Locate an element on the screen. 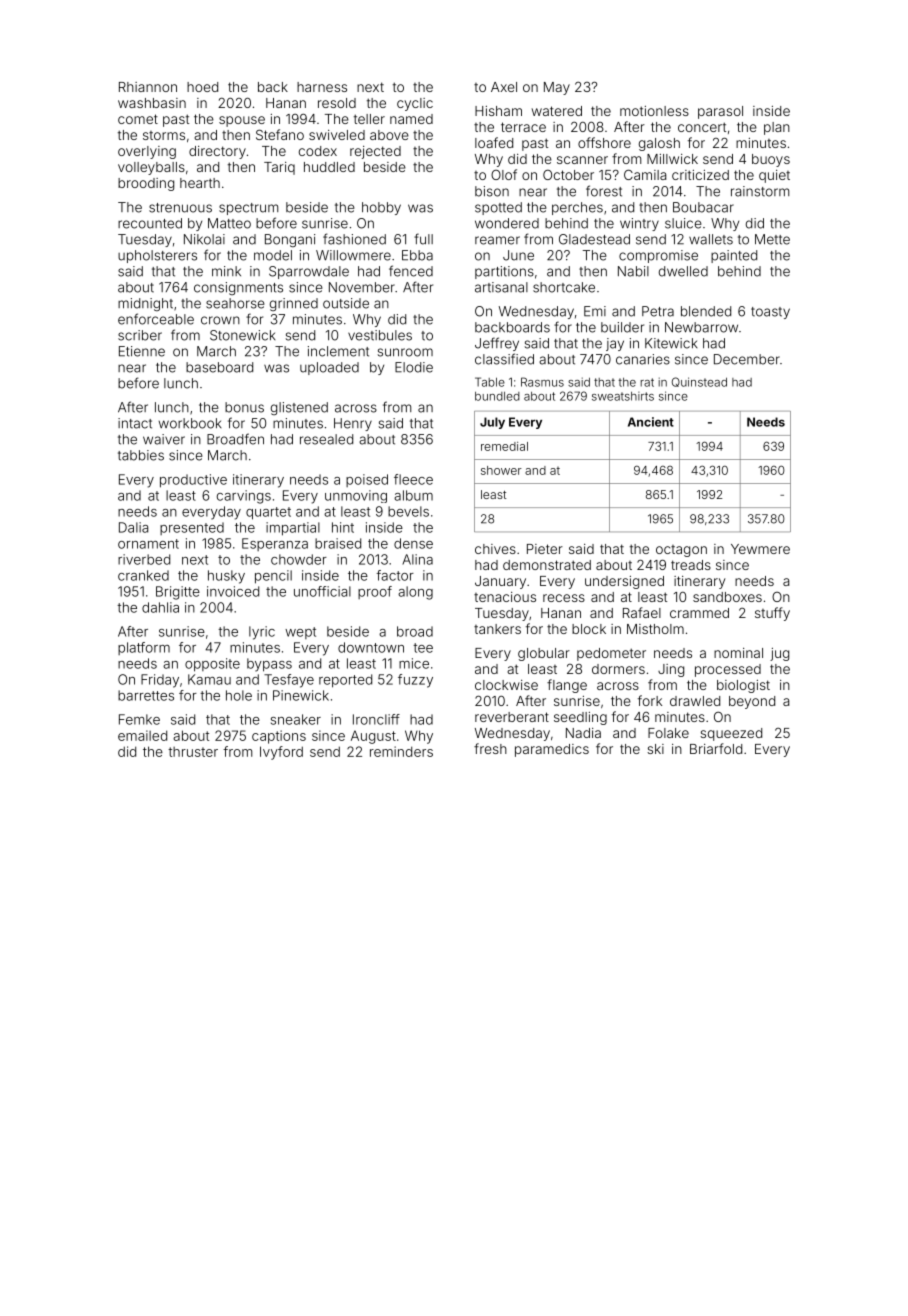 Image resolution: width=908 pixels, height=1316 pixels. May is located at coordinates (557, 88).
